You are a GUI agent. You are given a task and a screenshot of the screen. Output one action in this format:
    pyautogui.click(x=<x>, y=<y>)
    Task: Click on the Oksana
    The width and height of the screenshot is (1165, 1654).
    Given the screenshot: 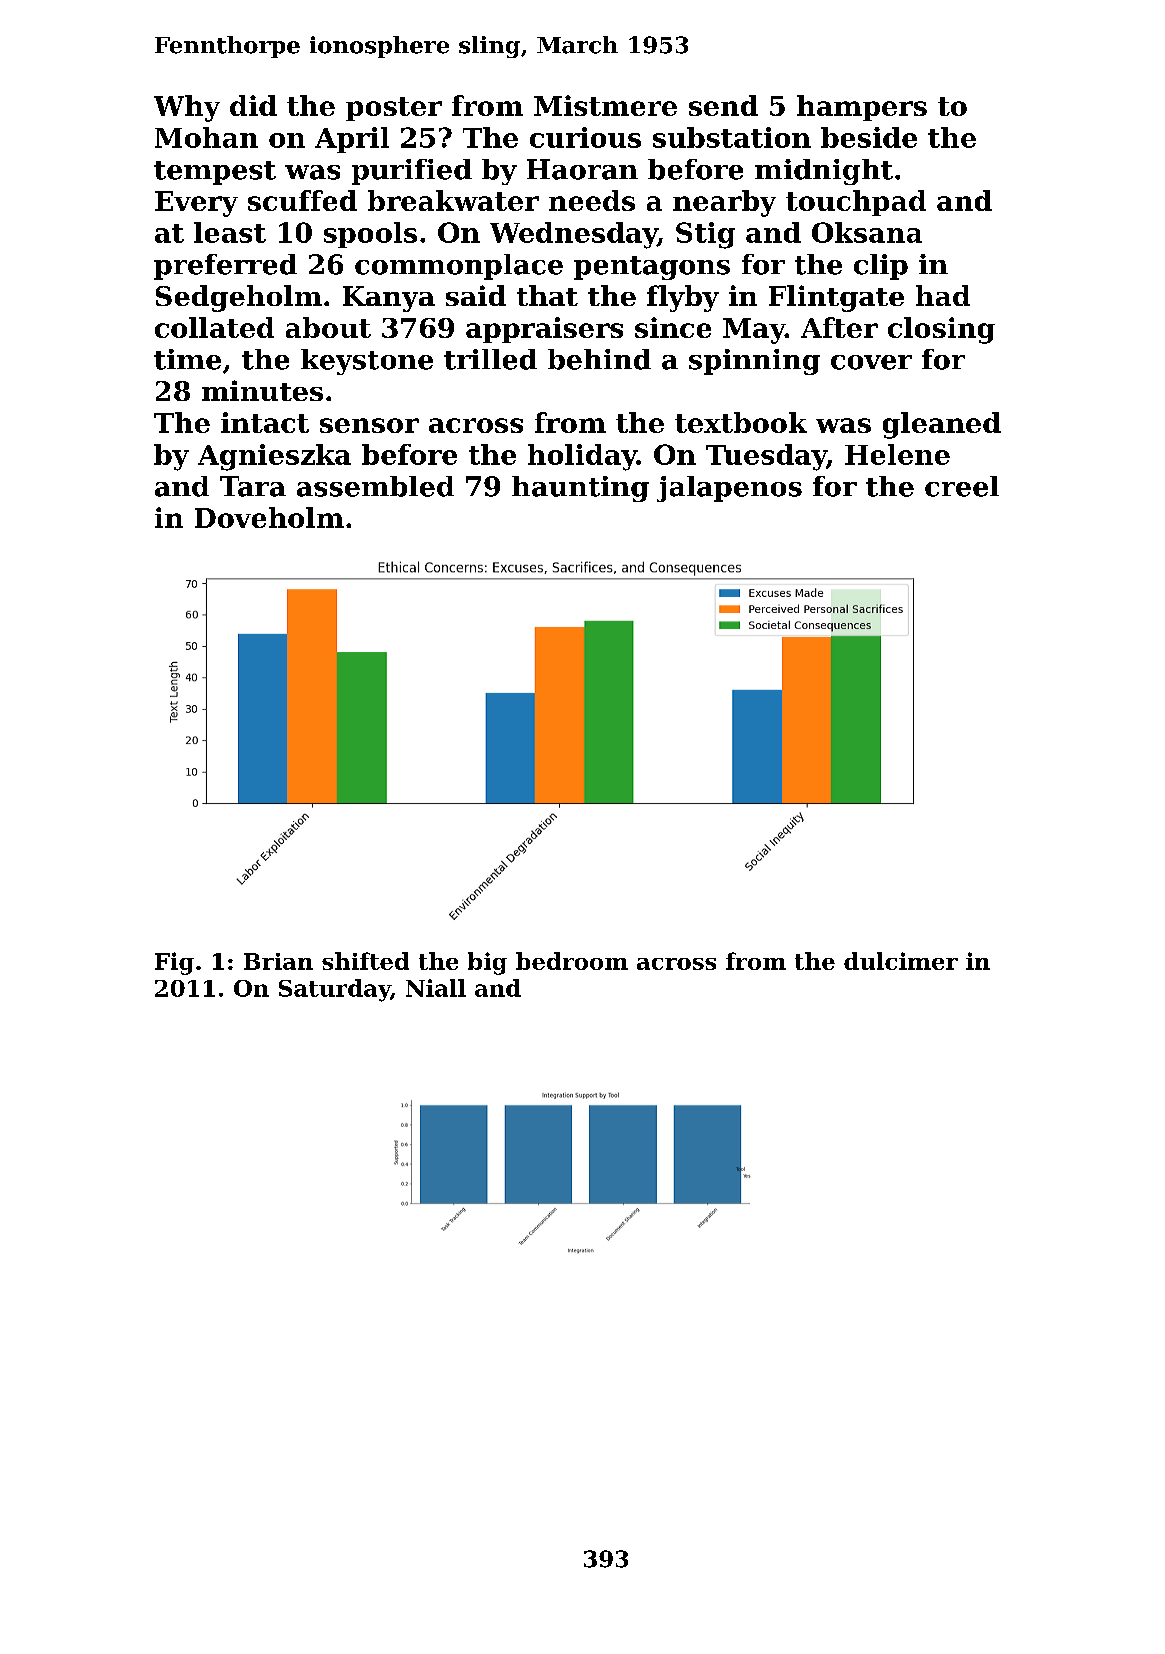 What is the action you would take?
    pyautogui.click(x=867, y=232)
